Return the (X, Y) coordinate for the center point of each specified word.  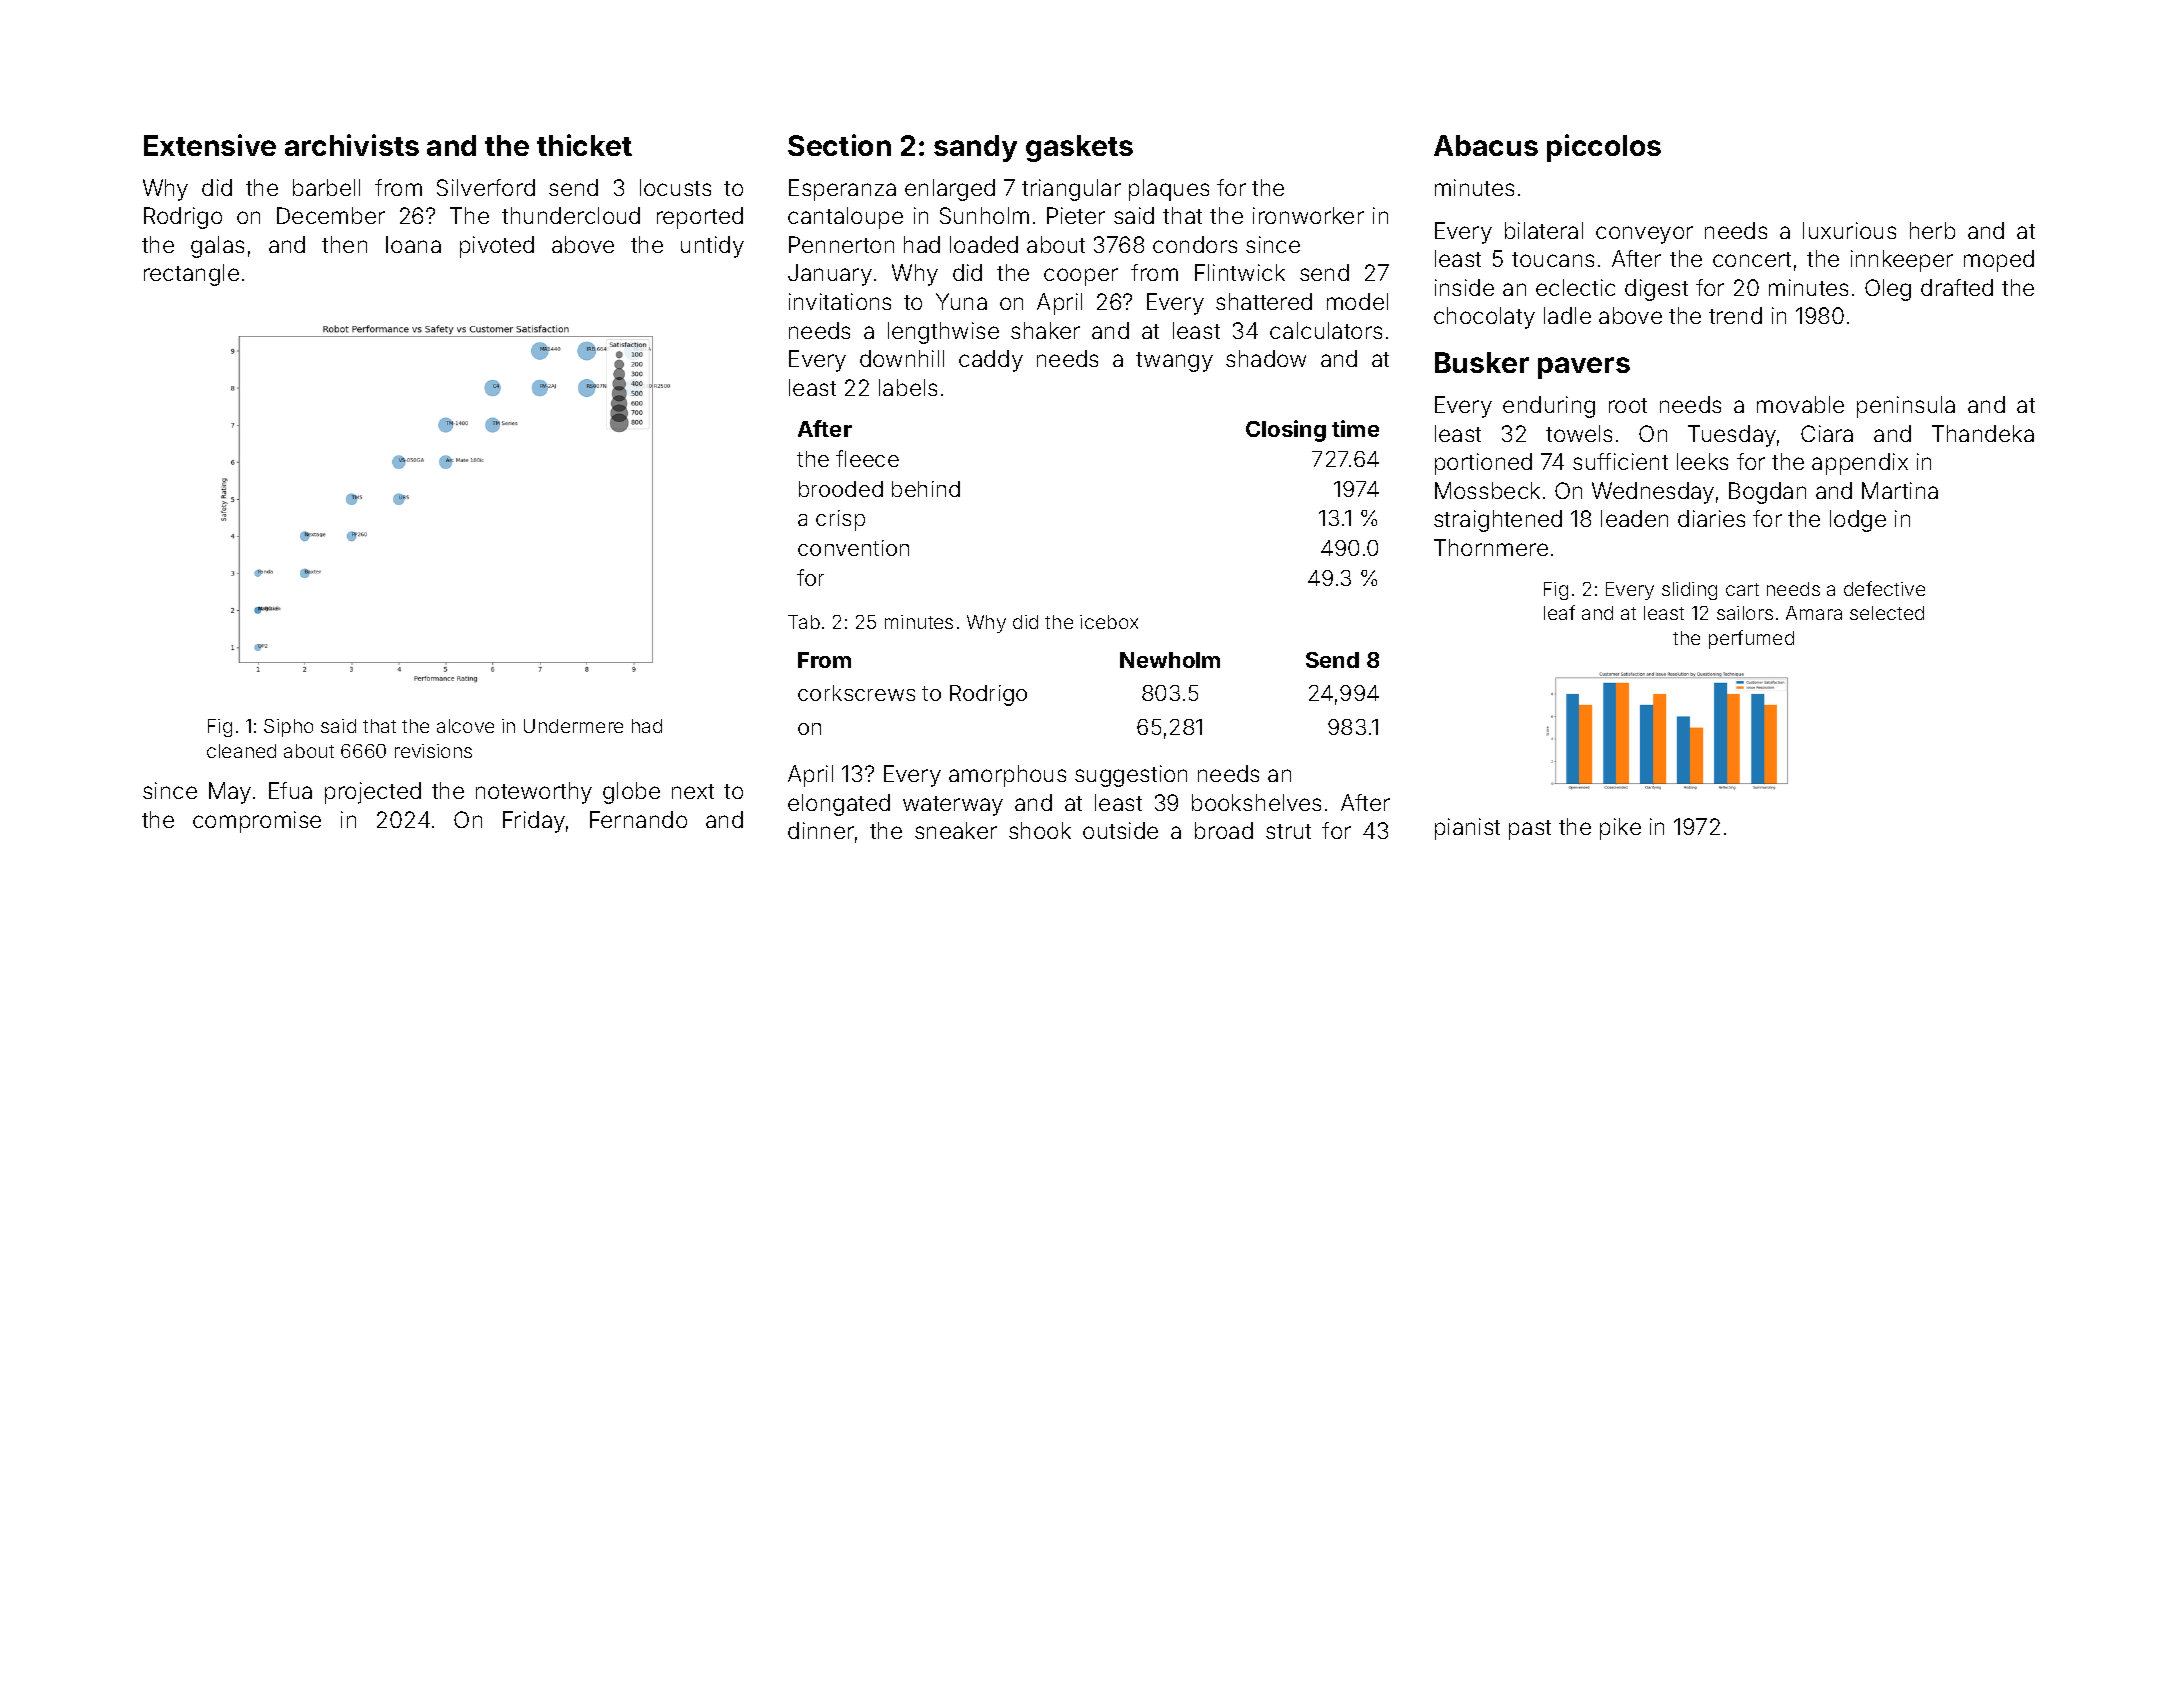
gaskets (1079, 148)
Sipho (288, 728)
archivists (352, 145)
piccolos (1604, 148)
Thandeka (1983, 433)
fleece (867, 458)
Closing (1286, 431)
